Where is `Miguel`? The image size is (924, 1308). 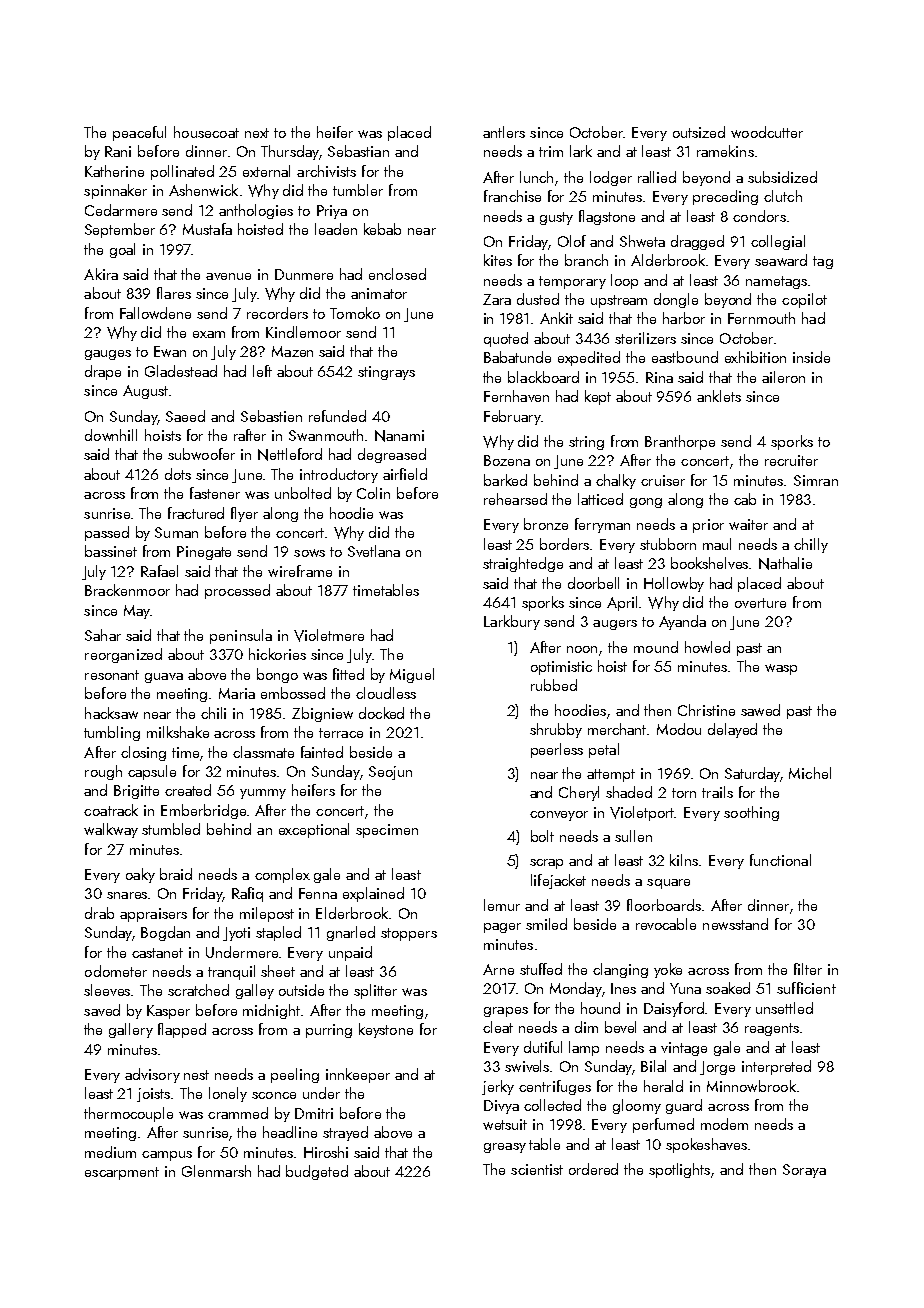 Miguel is located at coordinates (412, 675).
